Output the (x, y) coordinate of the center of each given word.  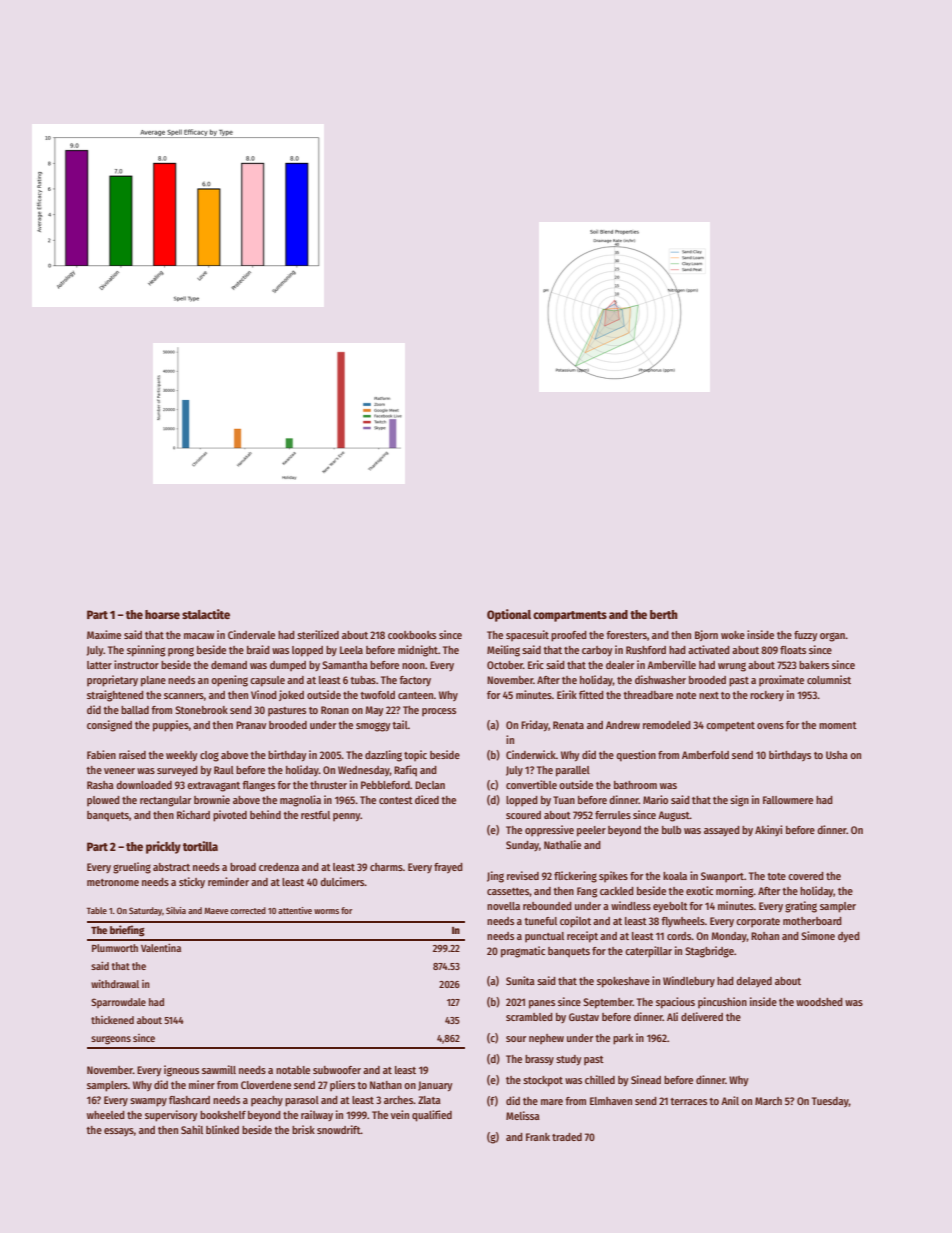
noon (413, 666)
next (709, 695)
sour (516, 1039)
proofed (569, 636)
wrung (732, 667)
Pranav (251, 725)
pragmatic (523, 952)
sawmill (219, 1069)
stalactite (206, 614)
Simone (818, 935)
